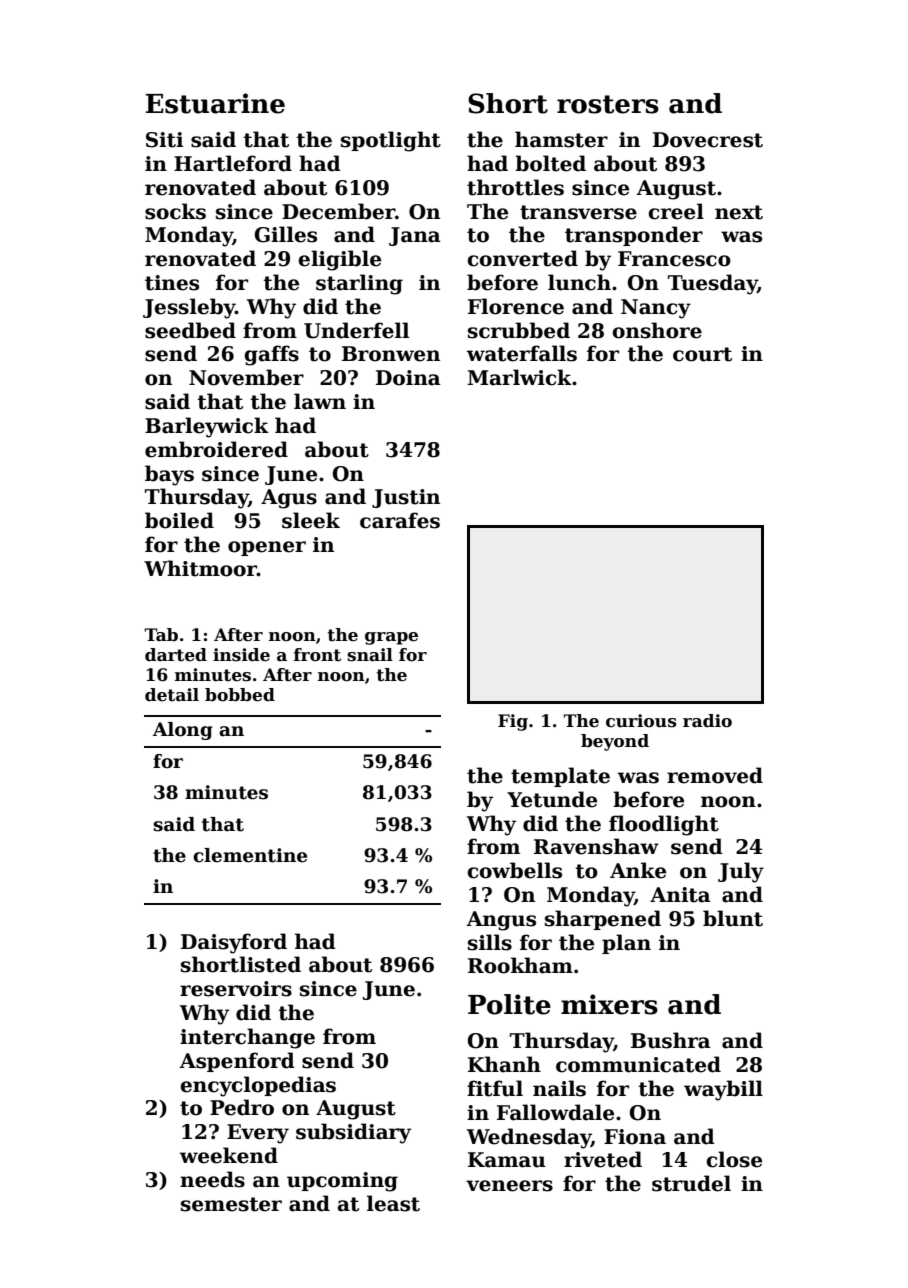 The height and width of the page is (1288, 908). I want to click on socks, so click(175, 211).
